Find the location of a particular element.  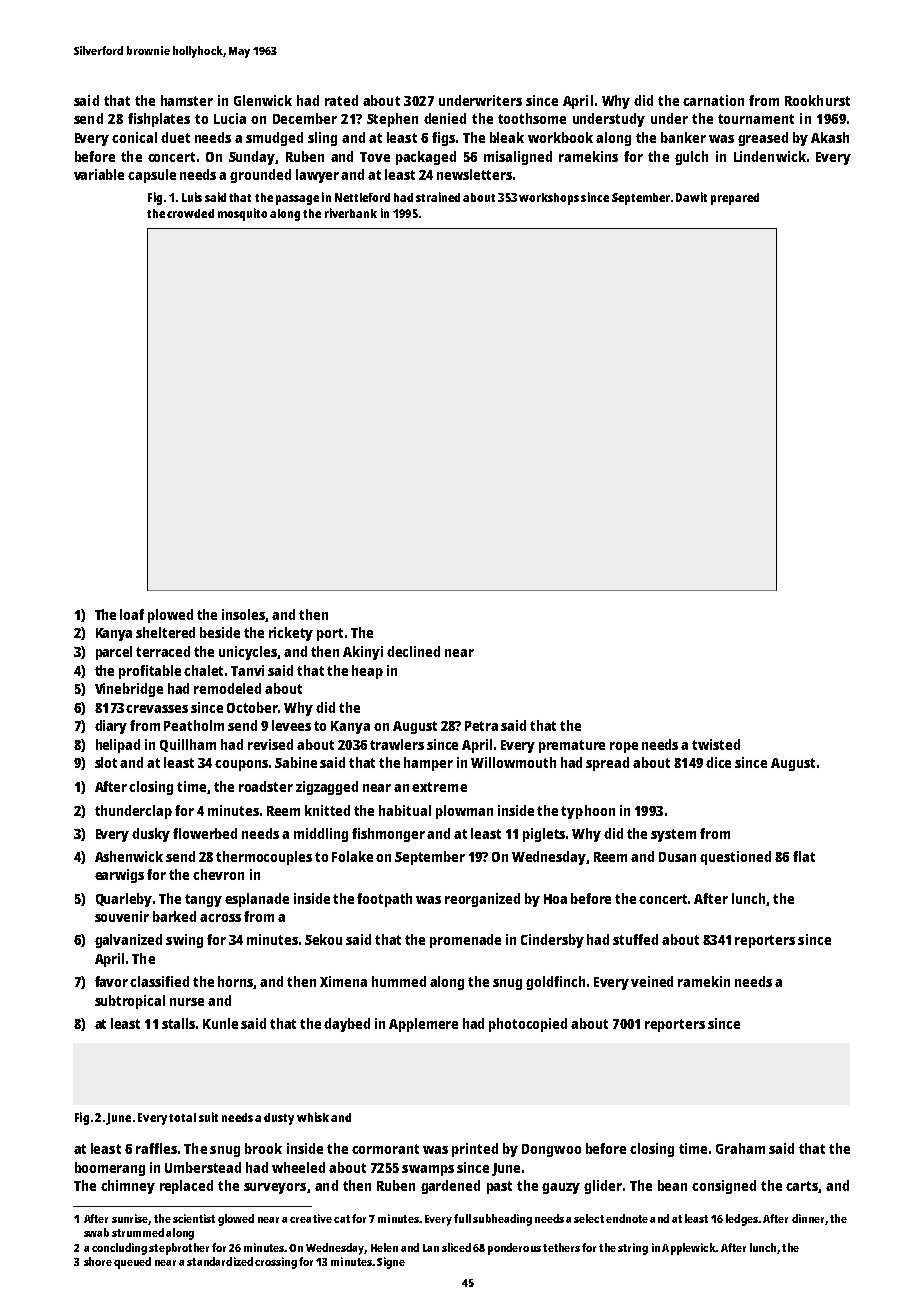

Hoa is located at coordinates (555, 899).
